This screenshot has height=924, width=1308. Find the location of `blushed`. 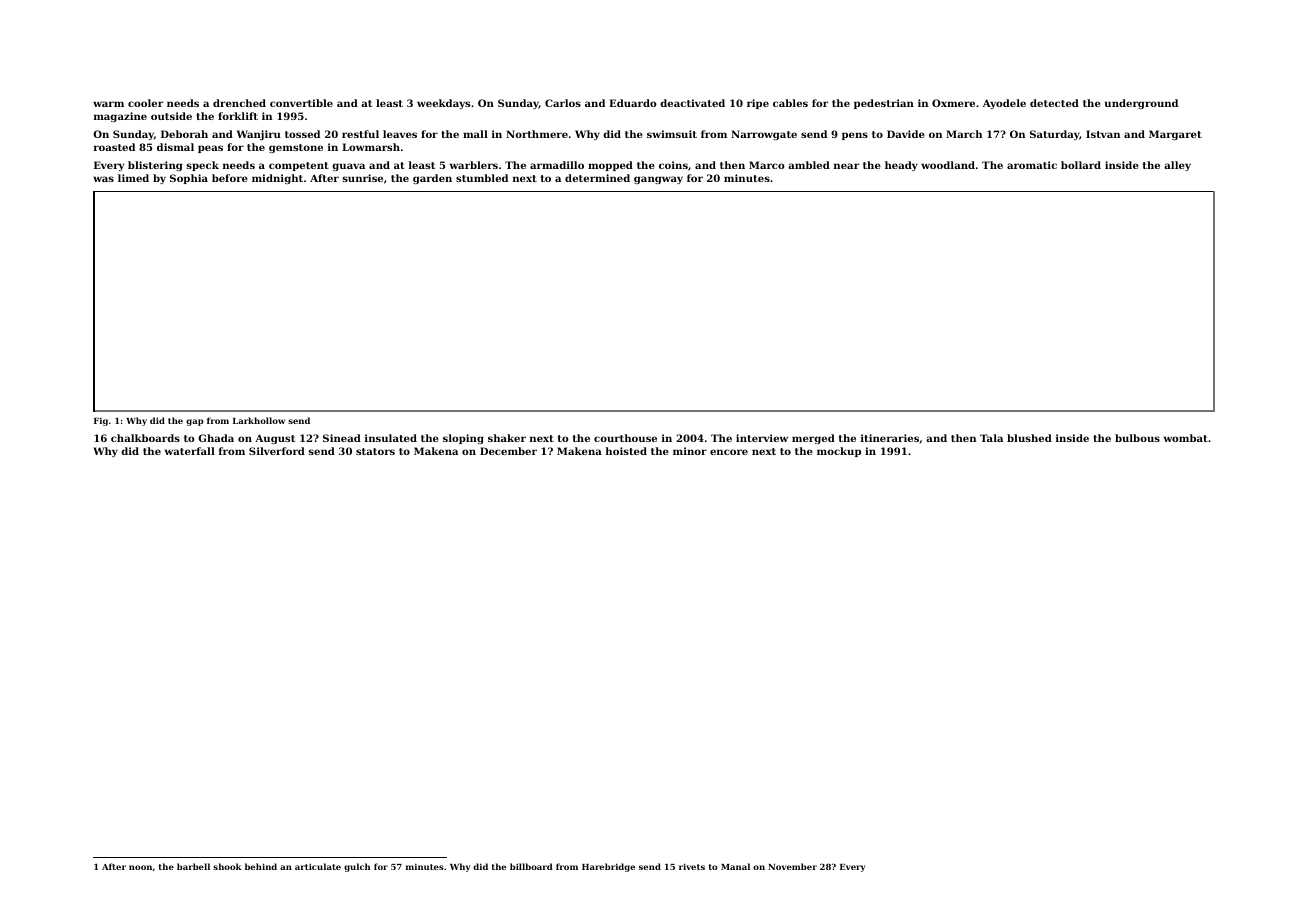

blushed is located at coordinates (1029, 438).
